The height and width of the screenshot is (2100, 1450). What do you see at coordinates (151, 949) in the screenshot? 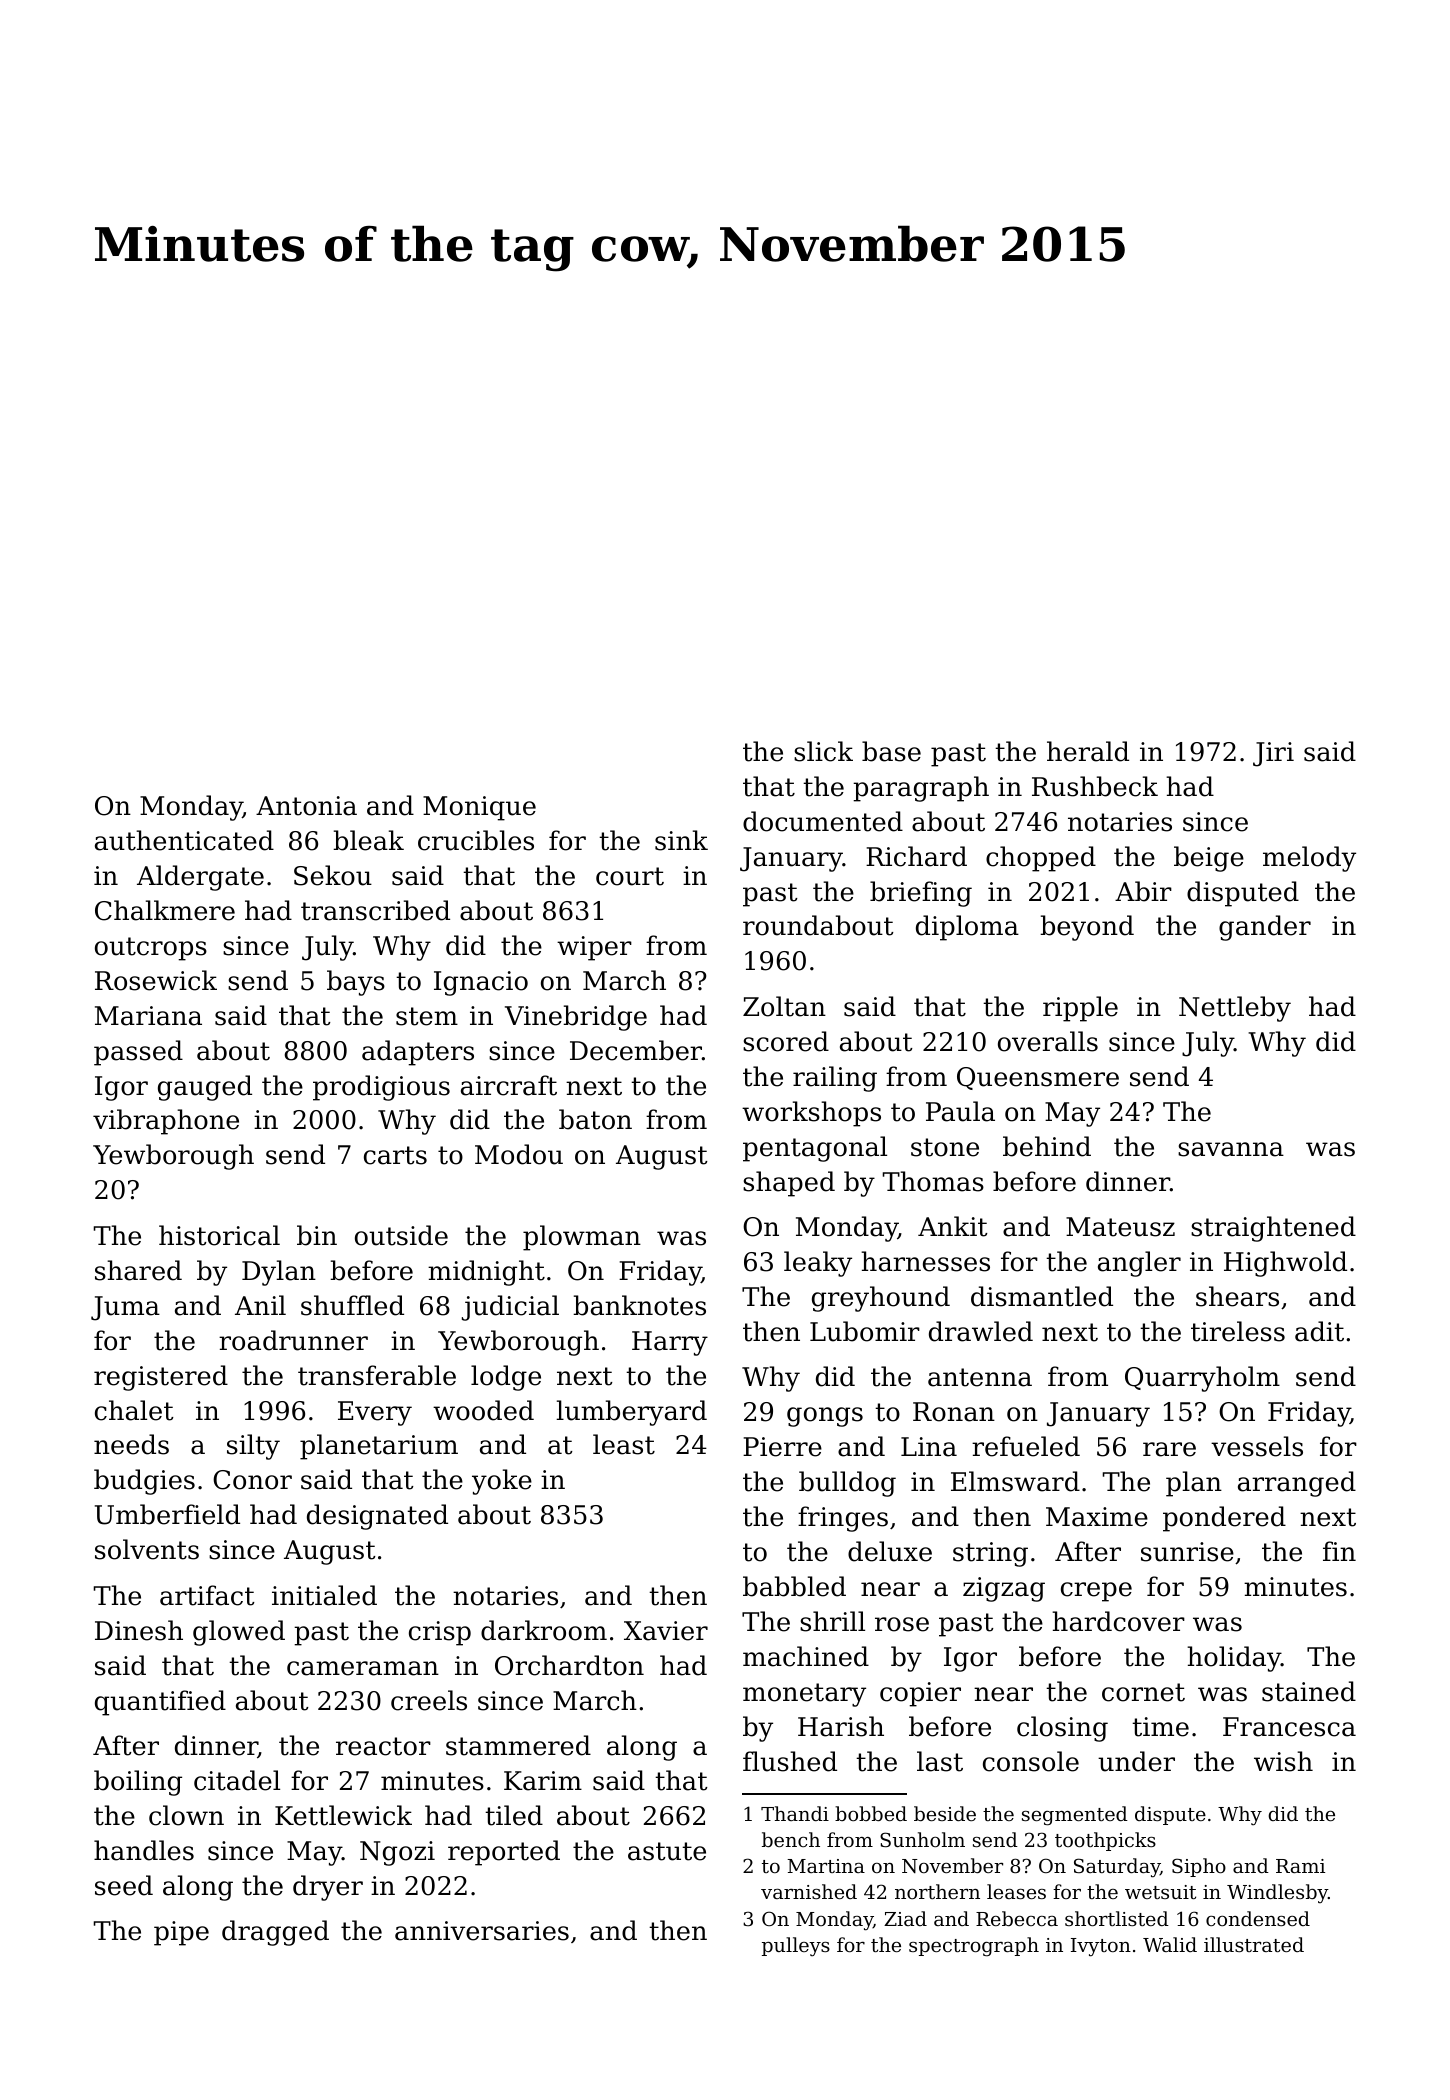
I see `outcrops` at bounding box center [151, 949].
